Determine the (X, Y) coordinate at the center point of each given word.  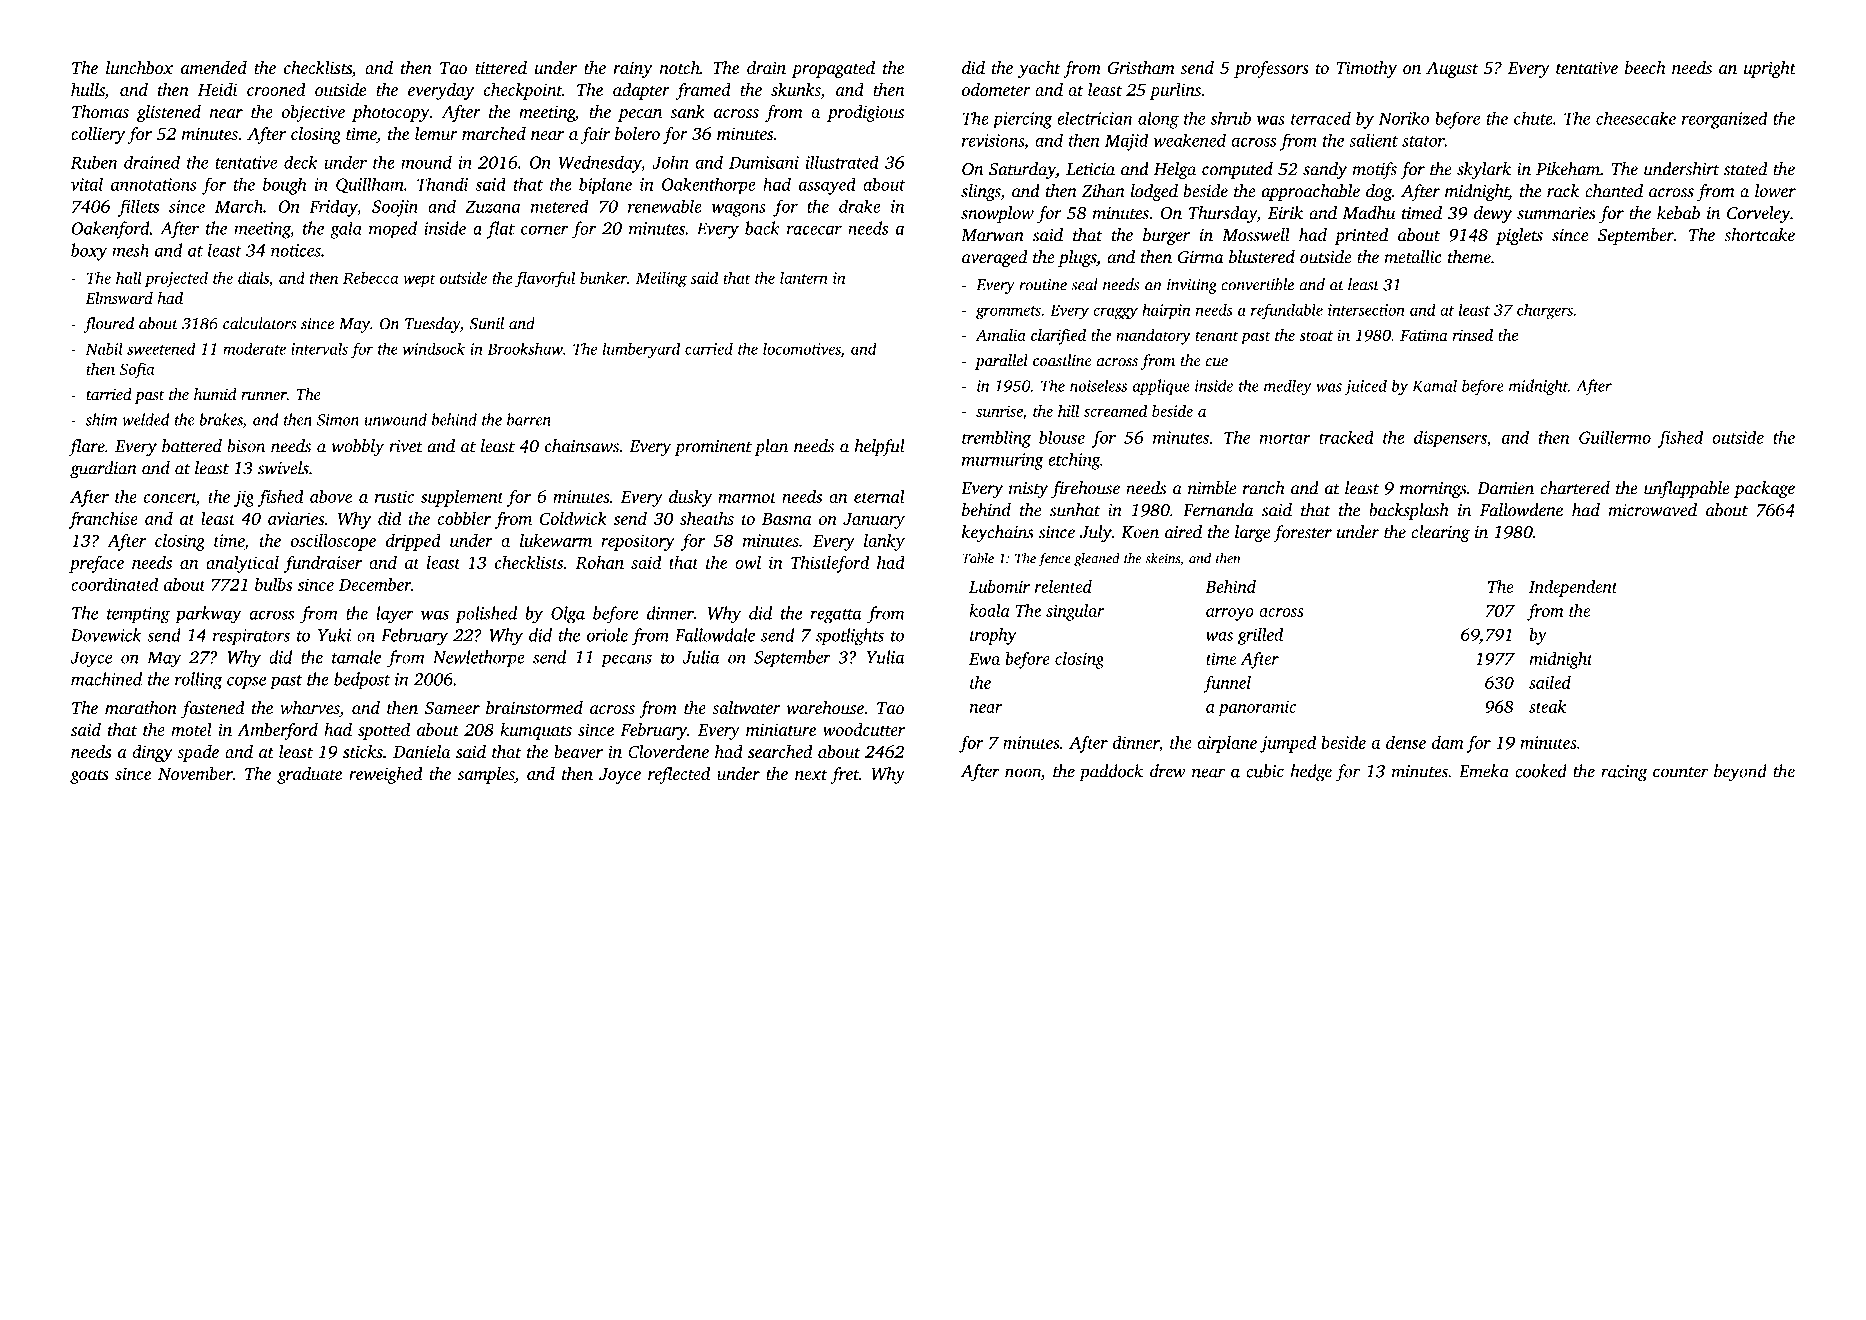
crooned (276, 89)
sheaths (707, 518)
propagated (833, 69)
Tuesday (432, 325)
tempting (138, 615)
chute (1533, 118)
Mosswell (1256, 235)
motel (191, 729)
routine (1043, 285)
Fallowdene (1521, 510)
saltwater (746, 707)
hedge (1311, 773)
